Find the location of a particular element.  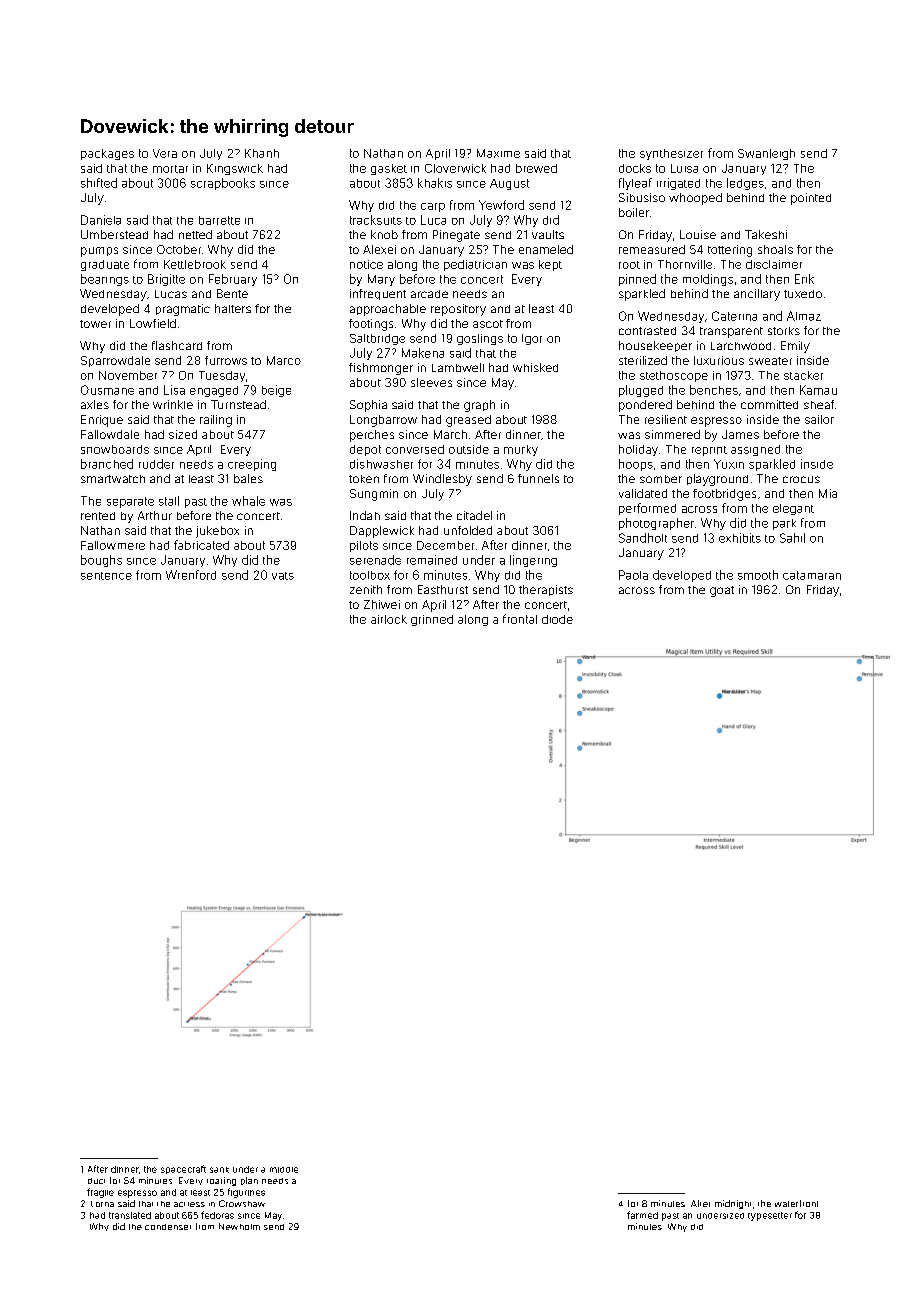

Crowshaw is located at coordinates (242, 1203).
